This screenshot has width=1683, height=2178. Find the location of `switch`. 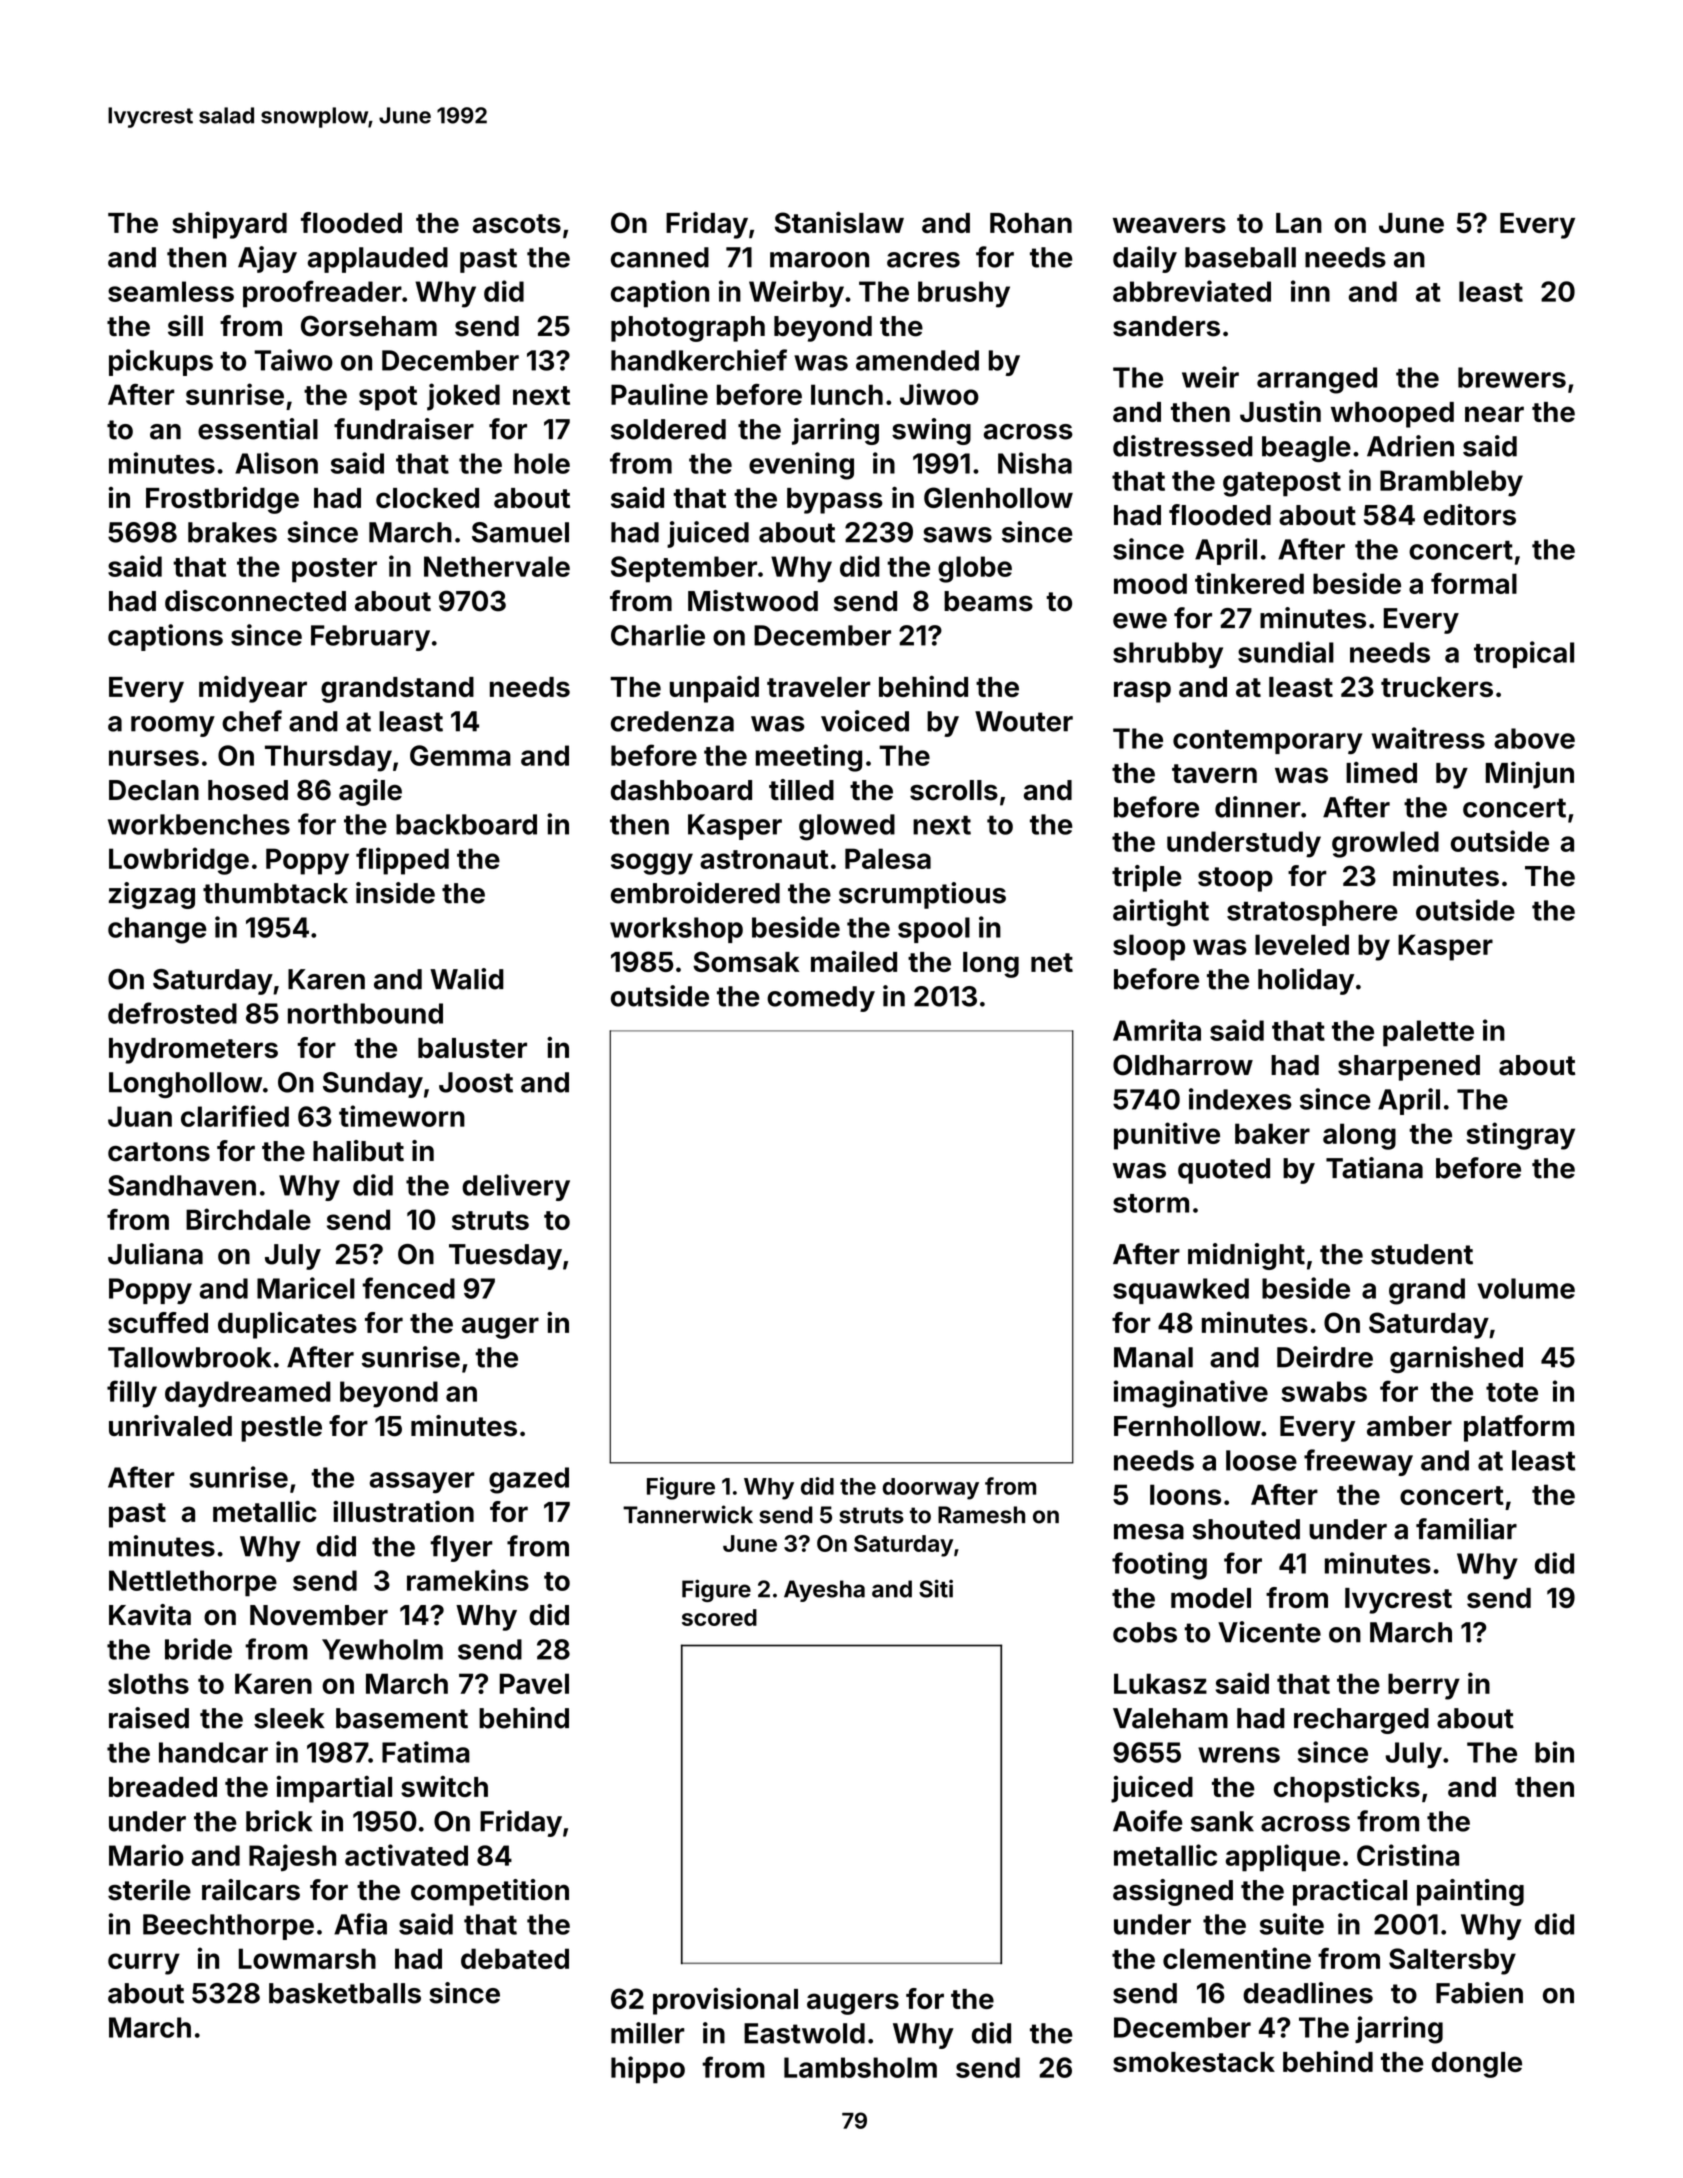

switch is located at coordinates (444, 1786).
